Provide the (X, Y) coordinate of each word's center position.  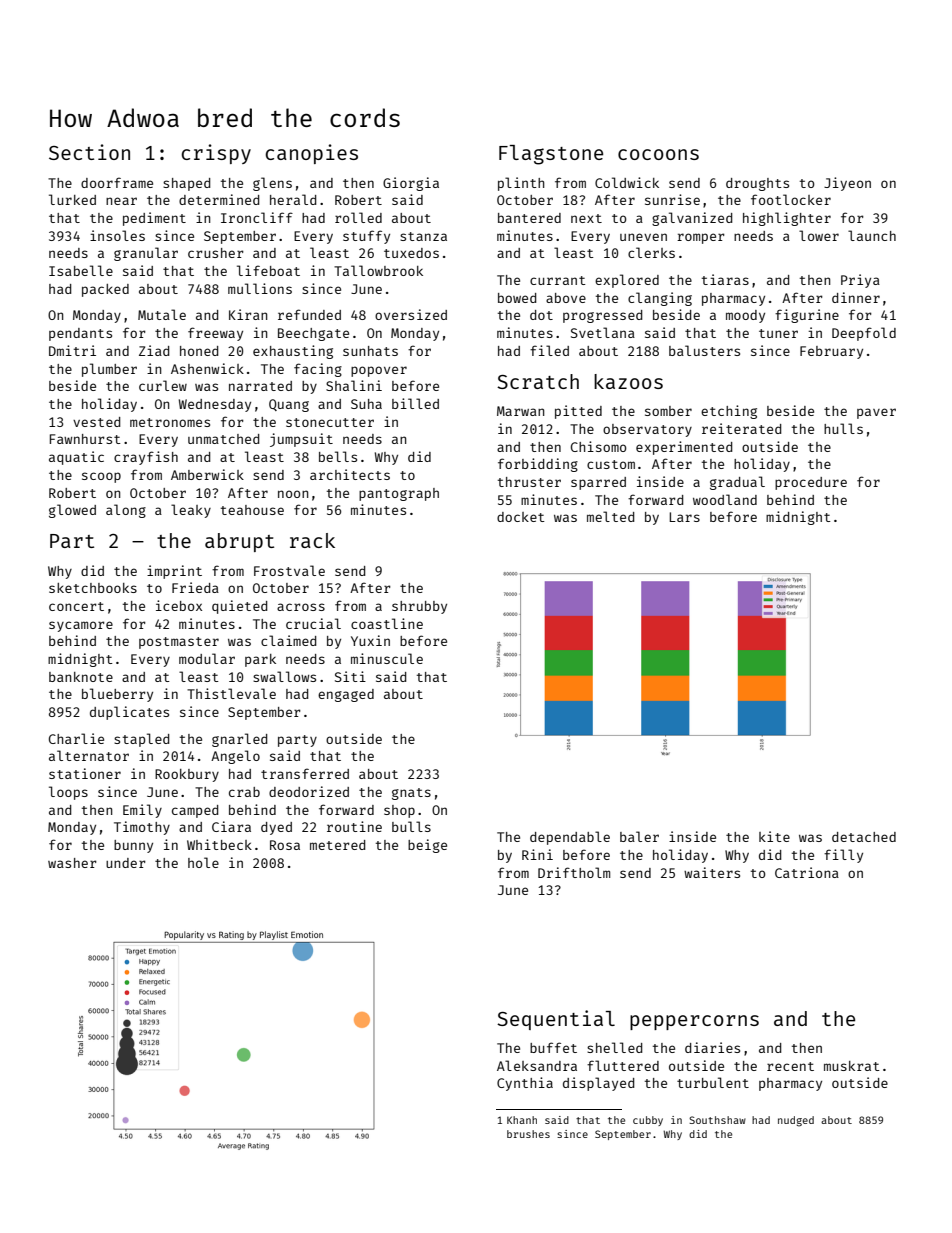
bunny (133, 846)
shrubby (419, 607)
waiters (712, 872)
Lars (684, 517)
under (126, 863)
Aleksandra (537, 1065)
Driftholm (574, 872)
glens (272, 184)
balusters (704, 350)
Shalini (354, 385)
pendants (80, 334)
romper (701, 238)
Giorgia (411, 184)
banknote (81, 677)
